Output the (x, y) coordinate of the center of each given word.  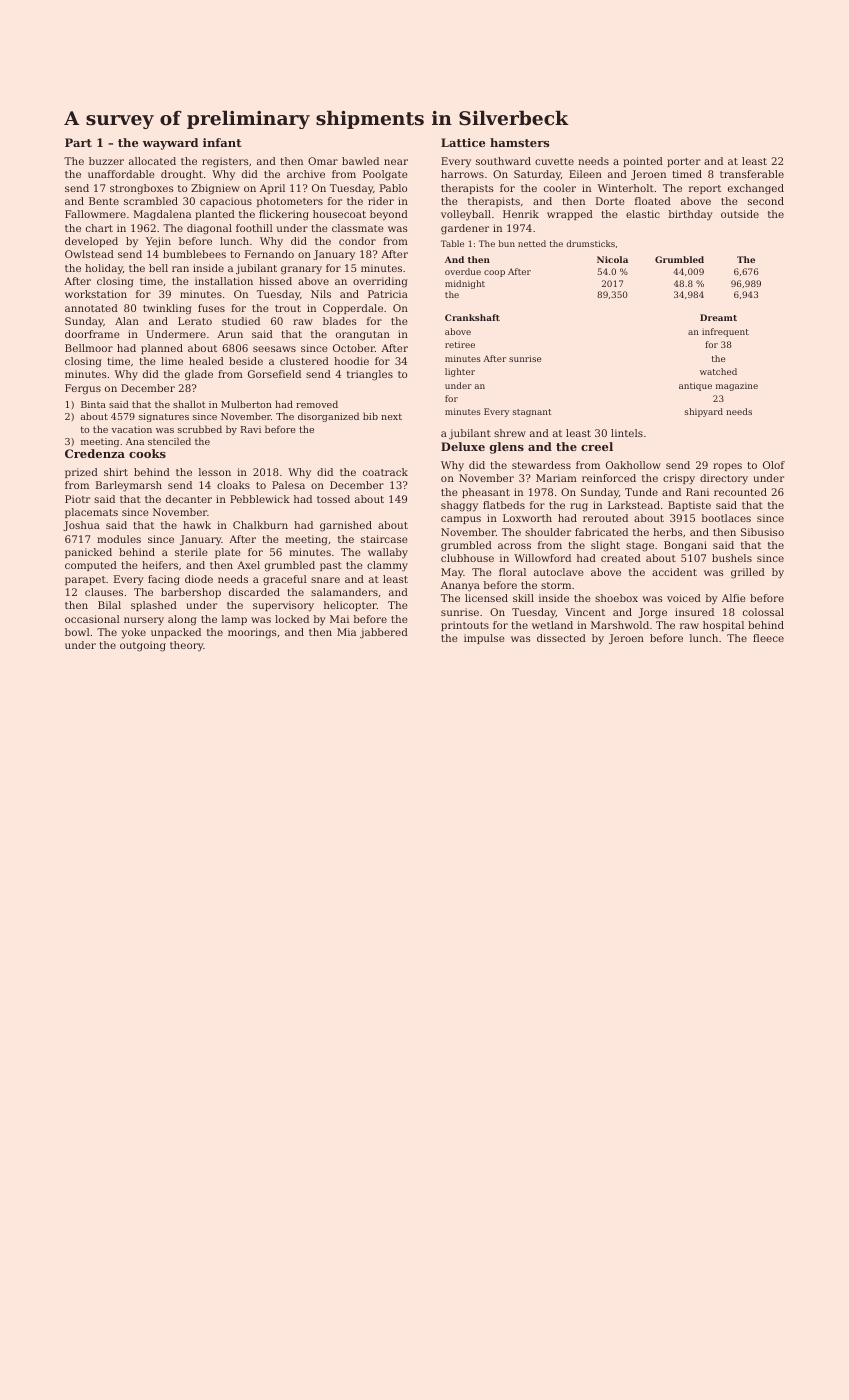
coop (494, 273)
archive (306, 174)
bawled (360, 161)
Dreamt (718, 317)
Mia (346, 632)
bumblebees (194, 254)
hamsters (519, 142)
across (514, 546)
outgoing (143, 646)
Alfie (734, 598)
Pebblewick (260, 499)
